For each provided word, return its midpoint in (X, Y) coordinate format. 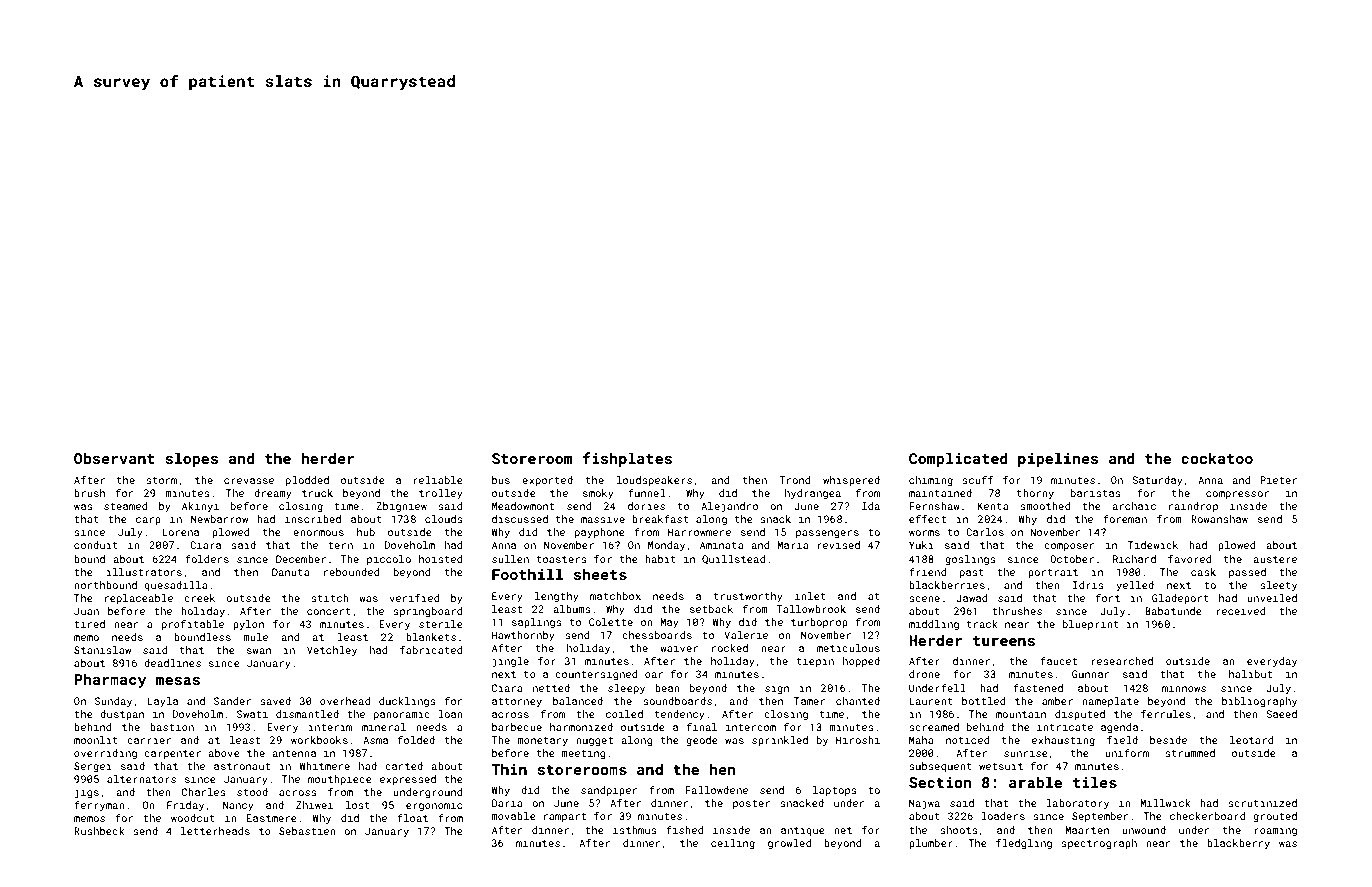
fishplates (627, 459)
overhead (345, 701)
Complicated (958, 459)
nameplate (1110, 702)
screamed (934, 727)
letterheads (215, 831)
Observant (114, 458)
